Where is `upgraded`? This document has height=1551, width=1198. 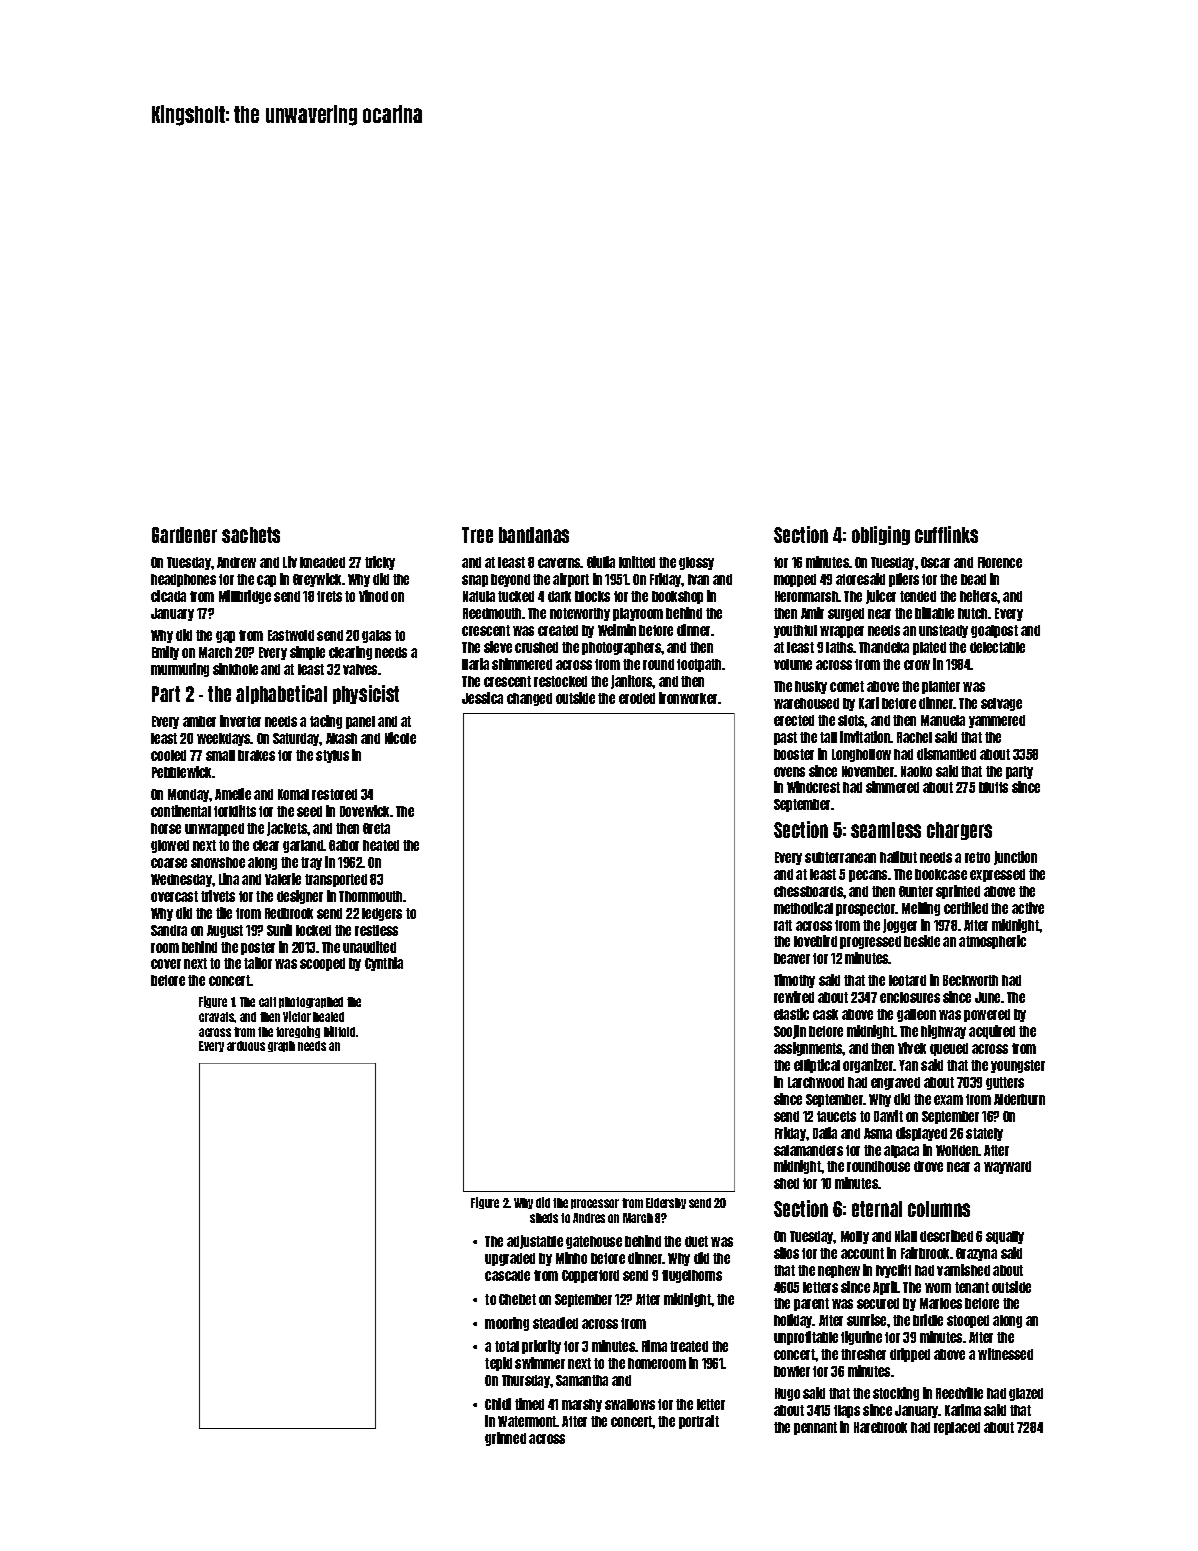
upgraded is located at coordinates (510, 1259).
